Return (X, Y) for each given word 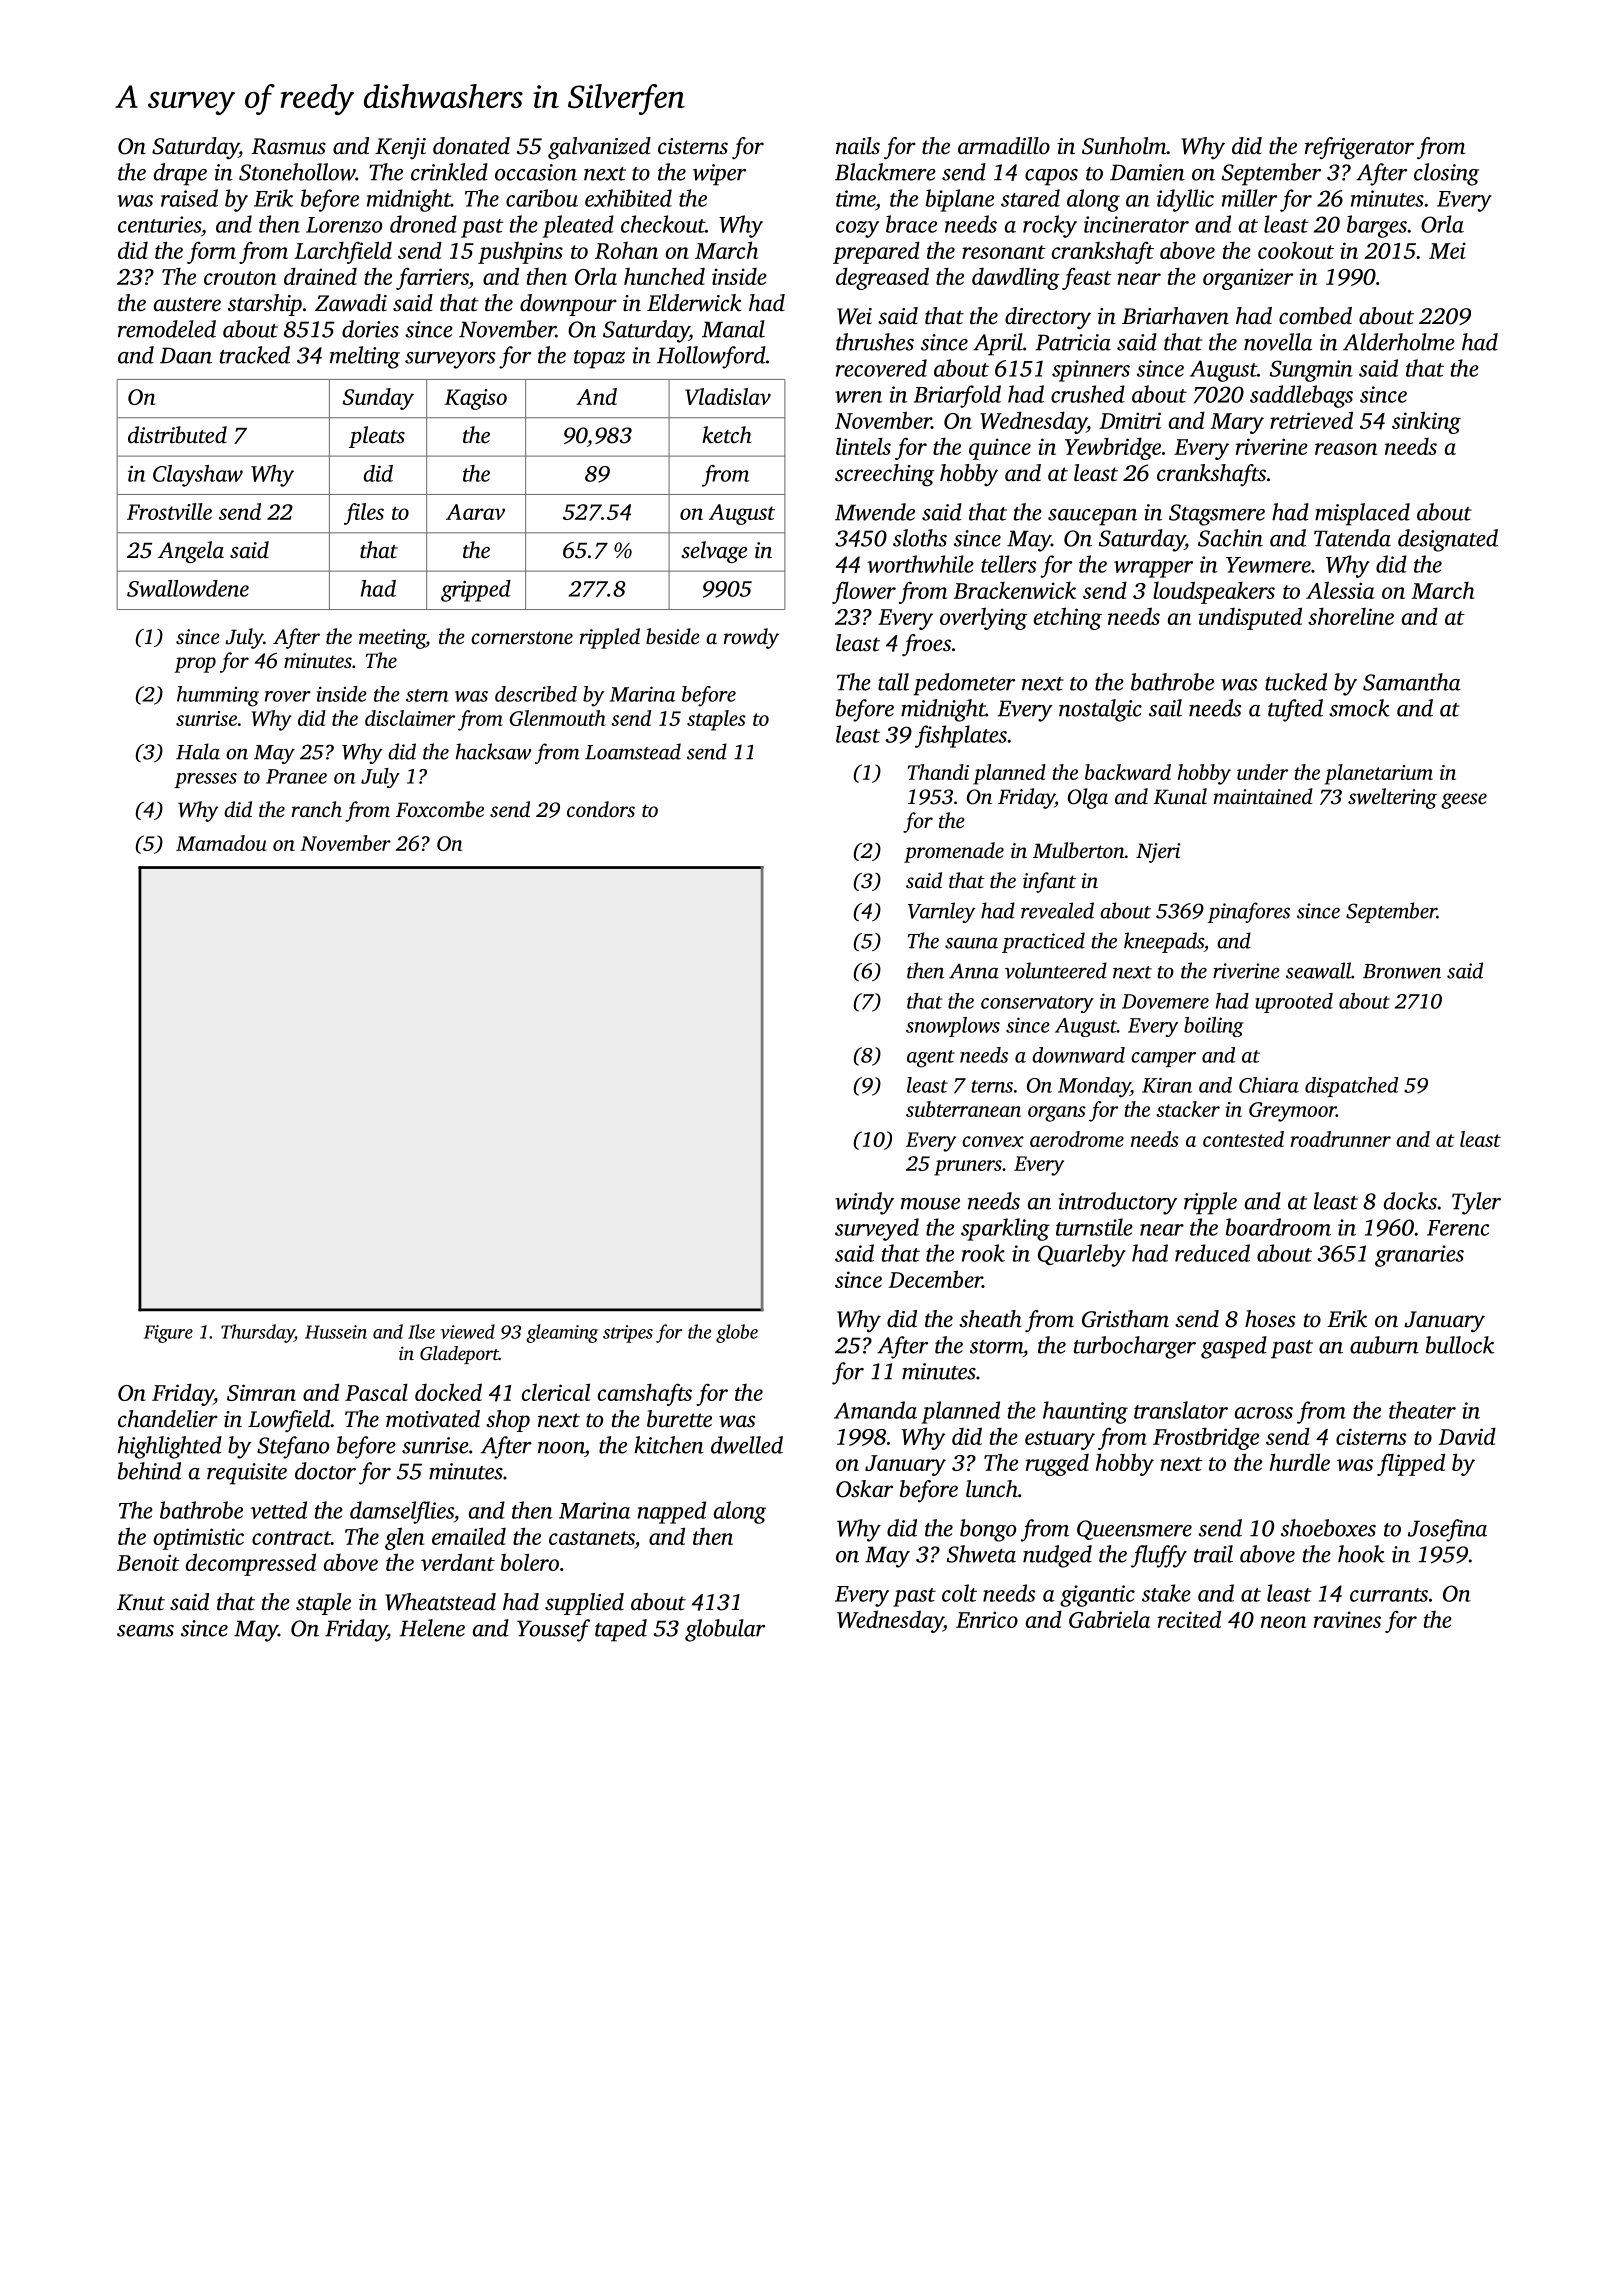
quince (1000, 449)
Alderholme (1399, 342)
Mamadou (221, 843)
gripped (476, 591)
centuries (159, 224)
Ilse (421, 1331)
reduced (1212, 1253)
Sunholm (1124, 146)
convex (993, 1141)
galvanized (599, 148)
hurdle (1300, 1462)
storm (996, 1347)
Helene (432, 1628)
